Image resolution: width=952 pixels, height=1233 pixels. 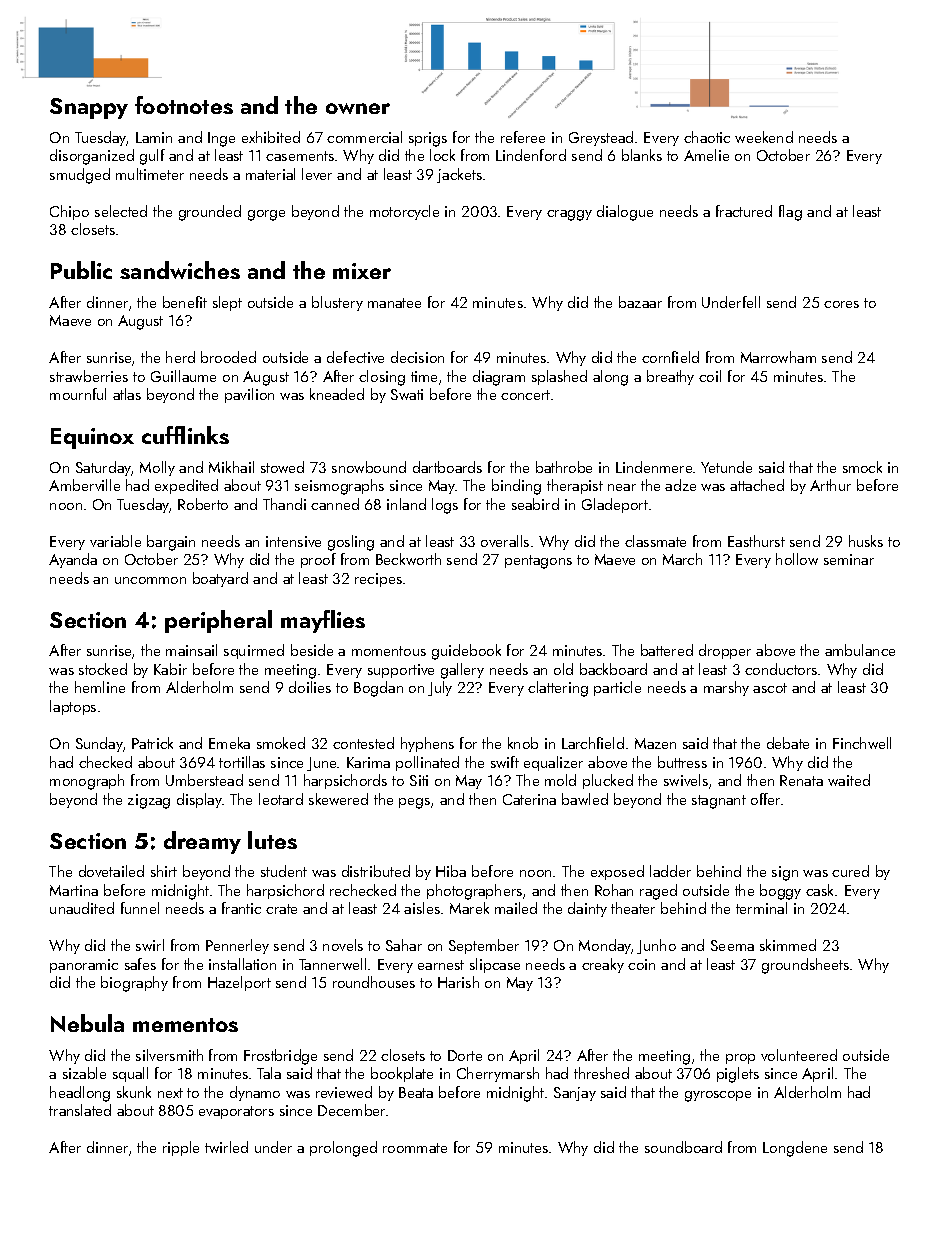 I want to click on flag, so click(x=790, y=213).
